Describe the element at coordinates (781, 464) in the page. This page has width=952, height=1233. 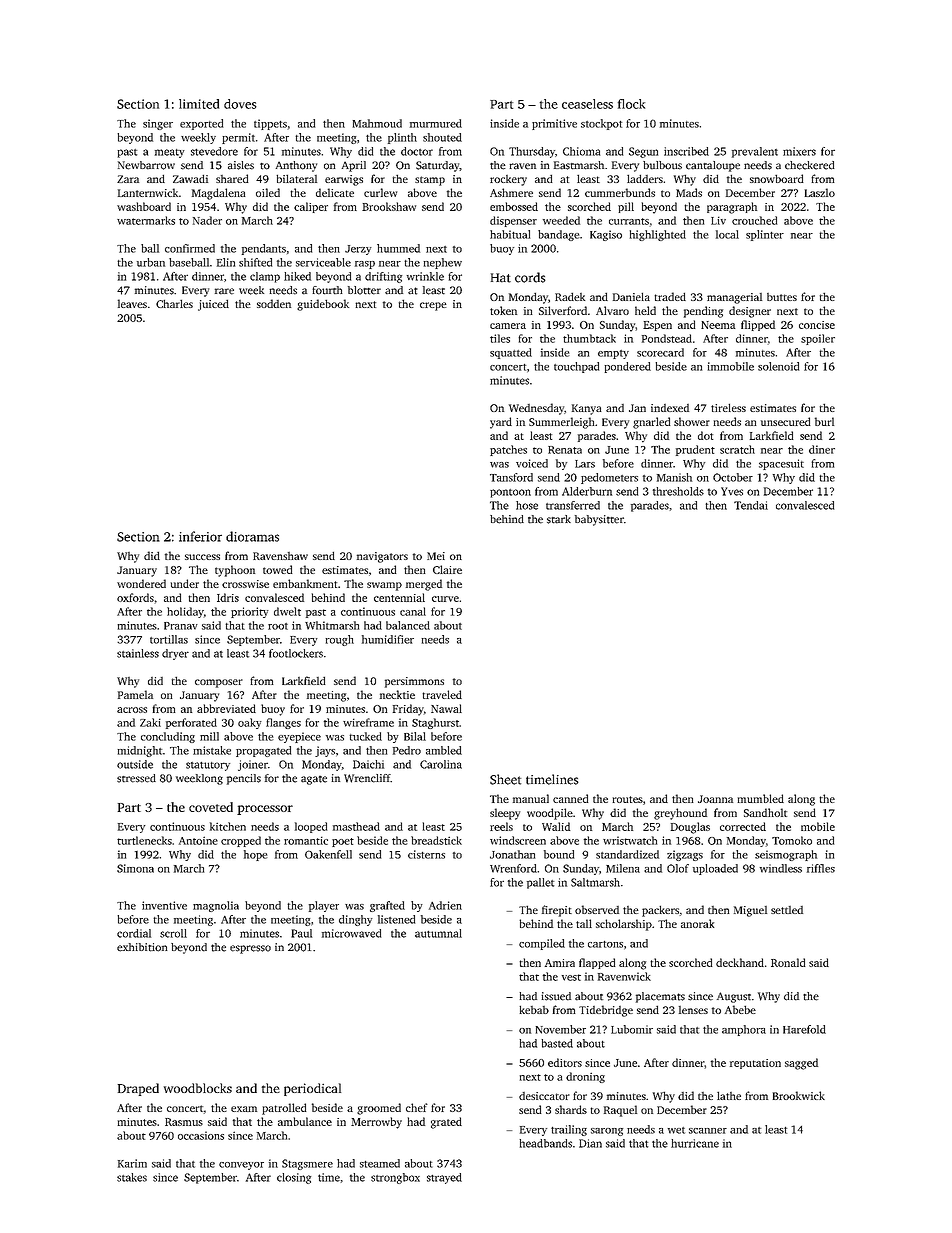
I see `spacesuit` at that location.
